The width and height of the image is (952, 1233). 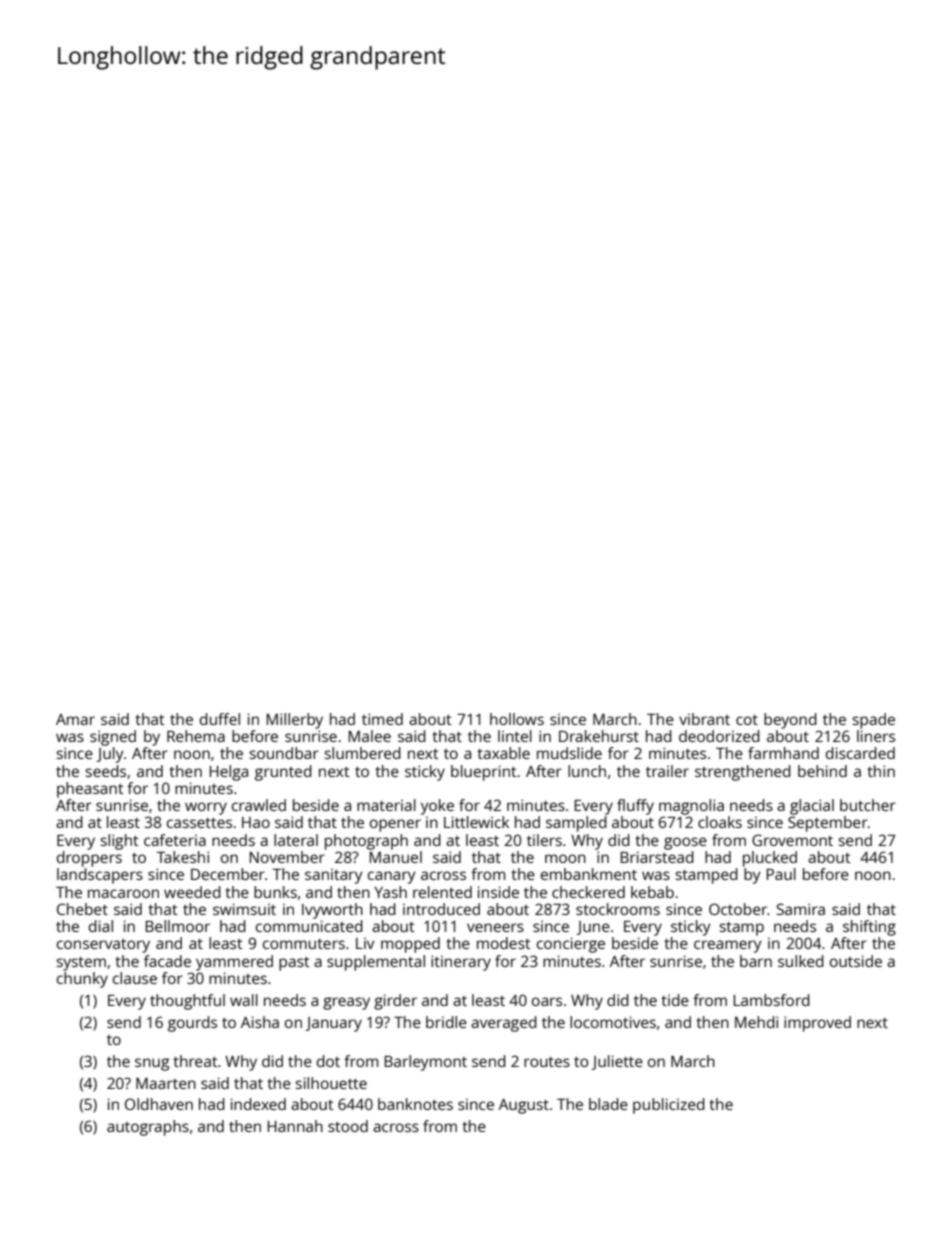 I want to click on Amar, so click(x=75, y=719).
